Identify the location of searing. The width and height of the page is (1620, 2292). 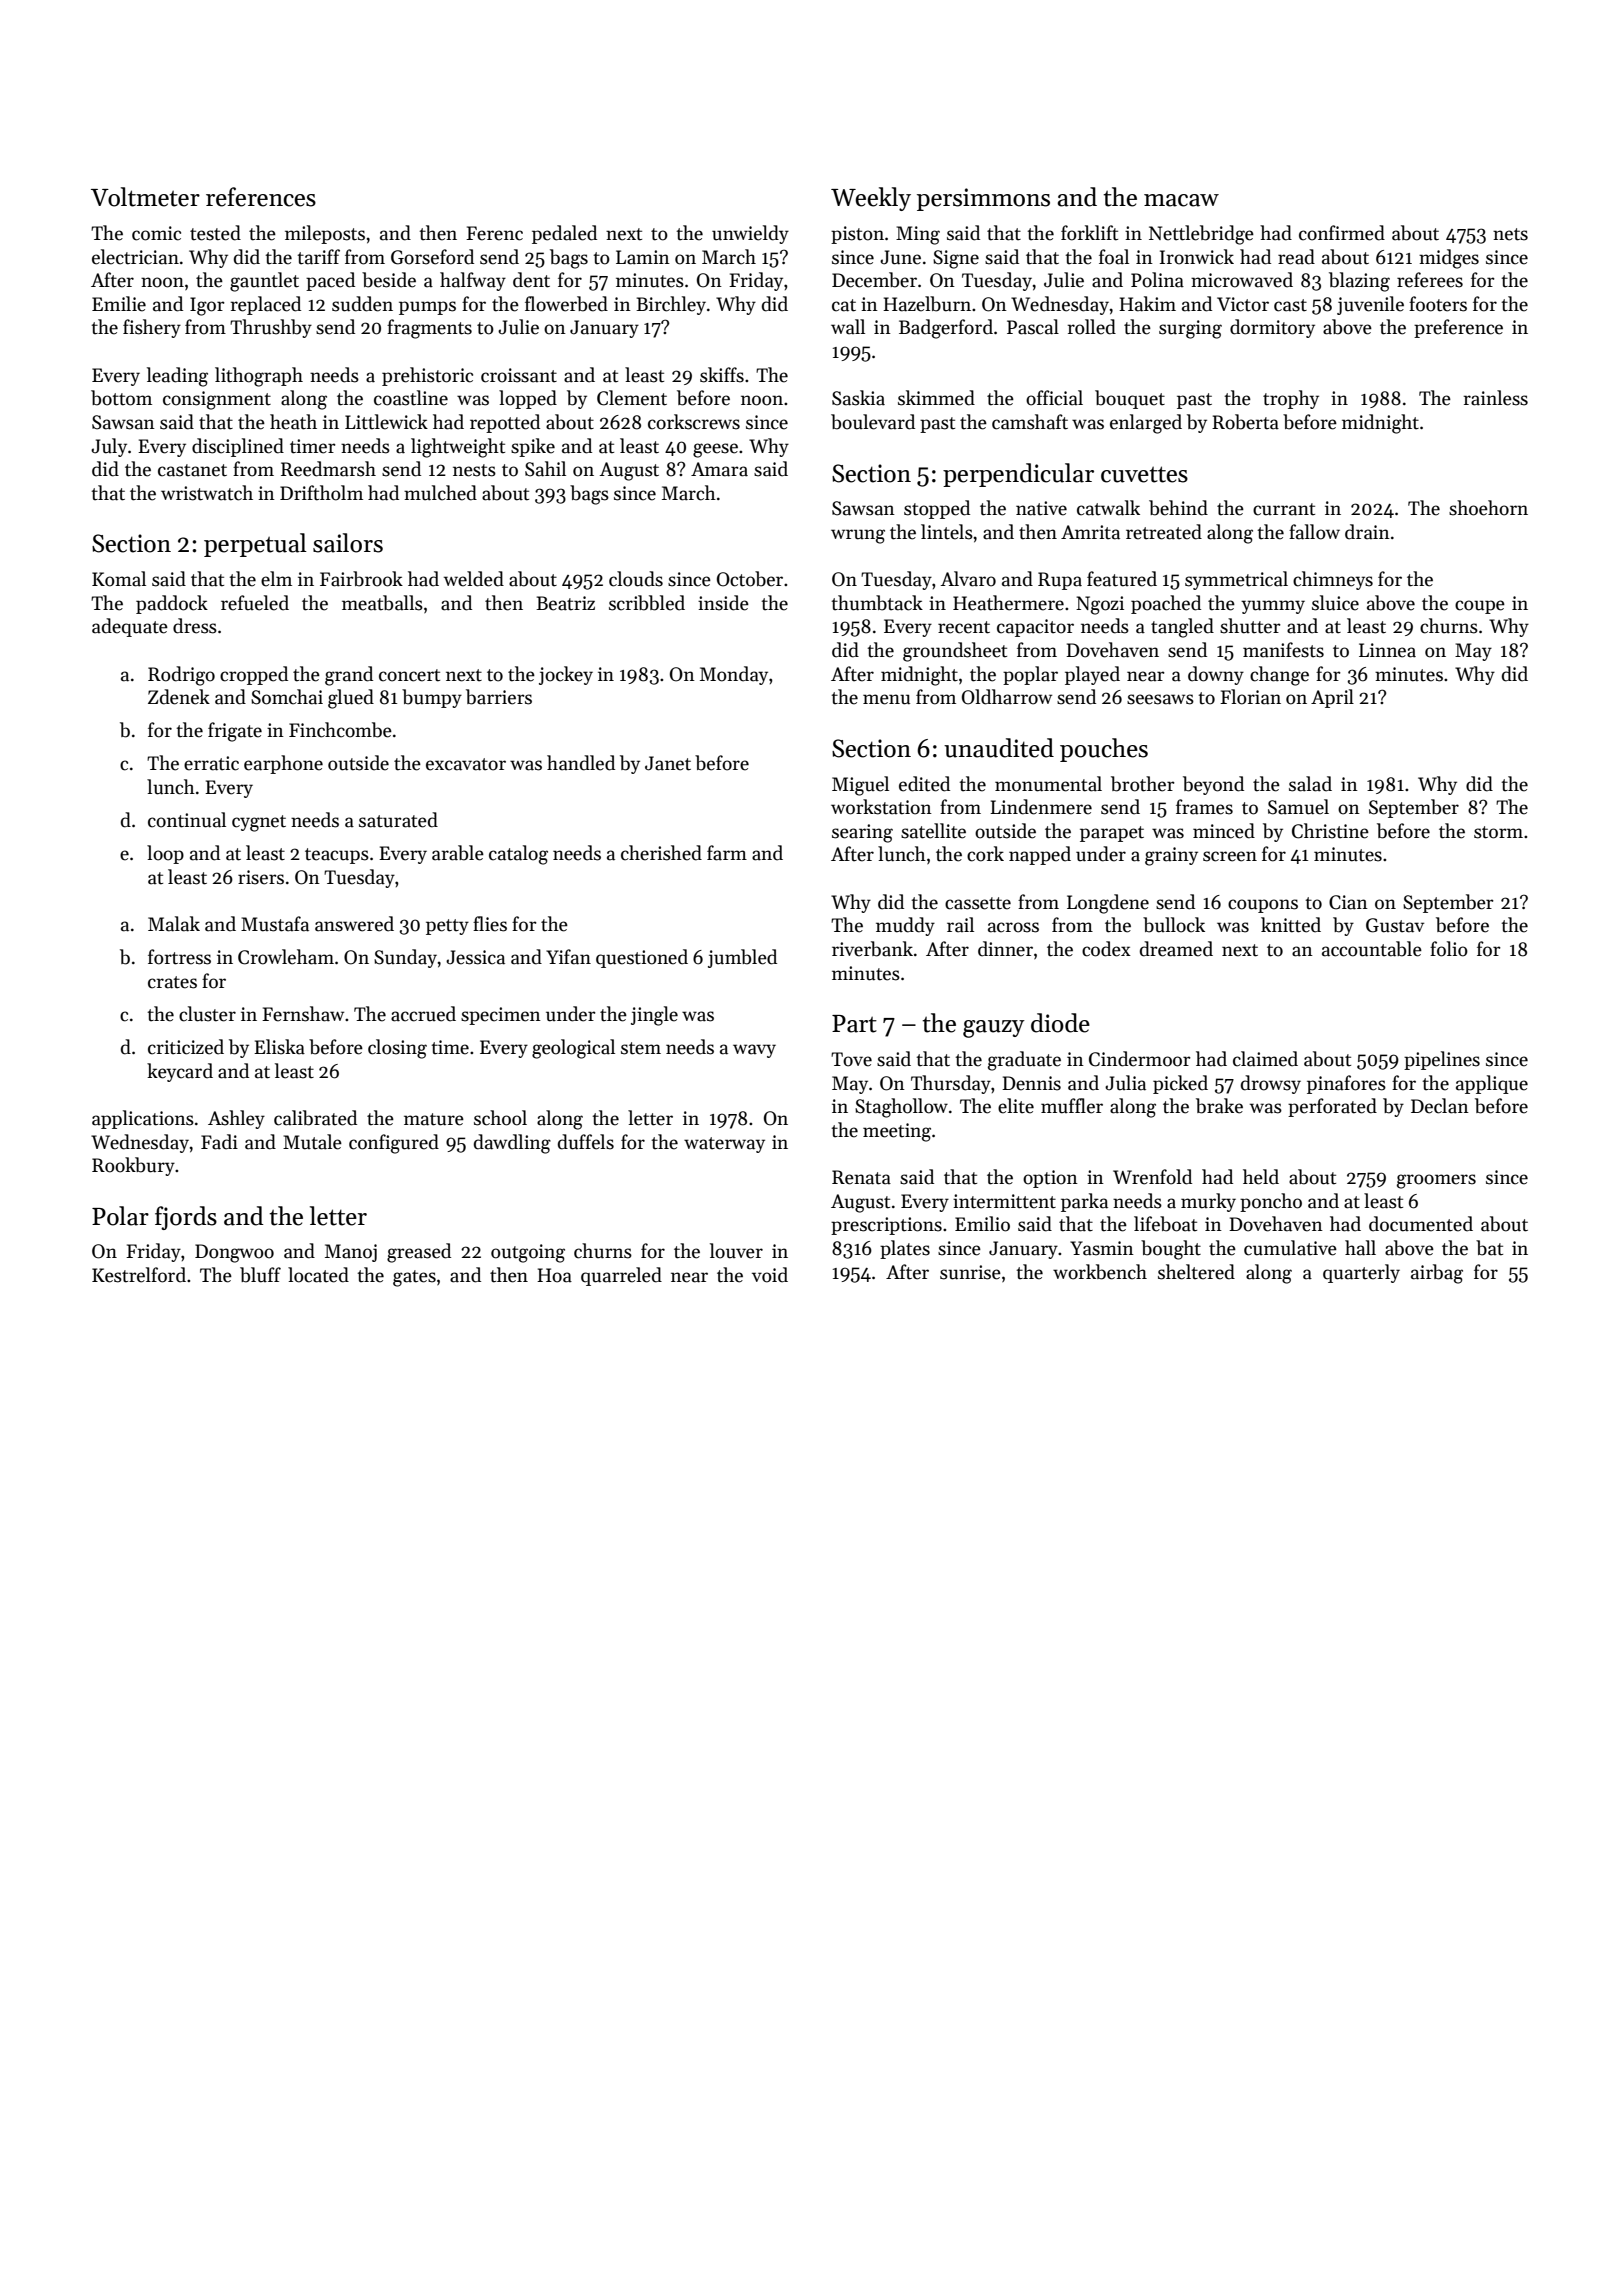
(862, 833).
